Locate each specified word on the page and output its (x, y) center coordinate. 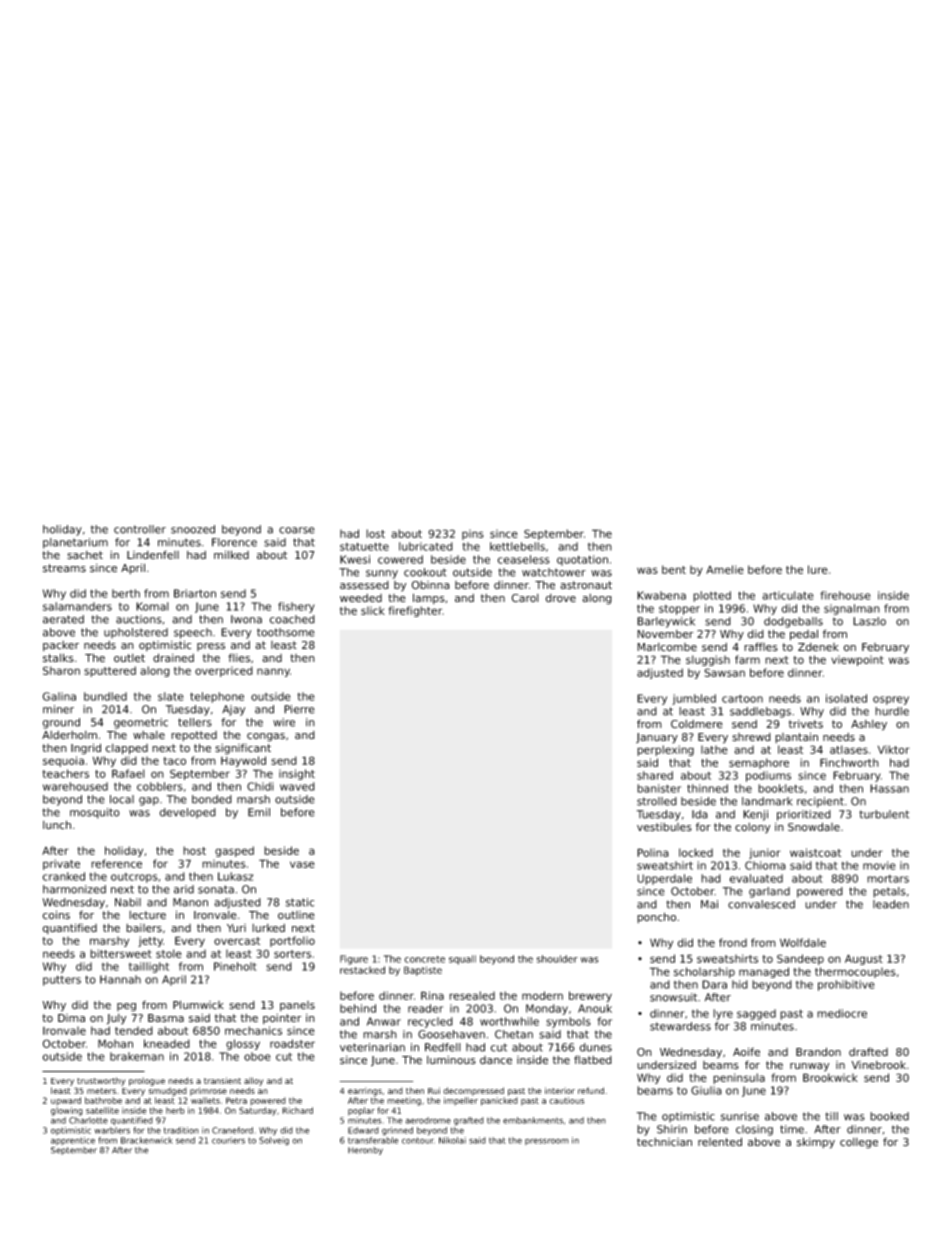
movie (879, 865)
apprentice (73, 1141)
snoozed (193, 529)
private (61, 864)
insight (297, 774)
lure (818, 569)
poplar (361, 1111)
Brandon (818, 1051)
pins (473, 534)
